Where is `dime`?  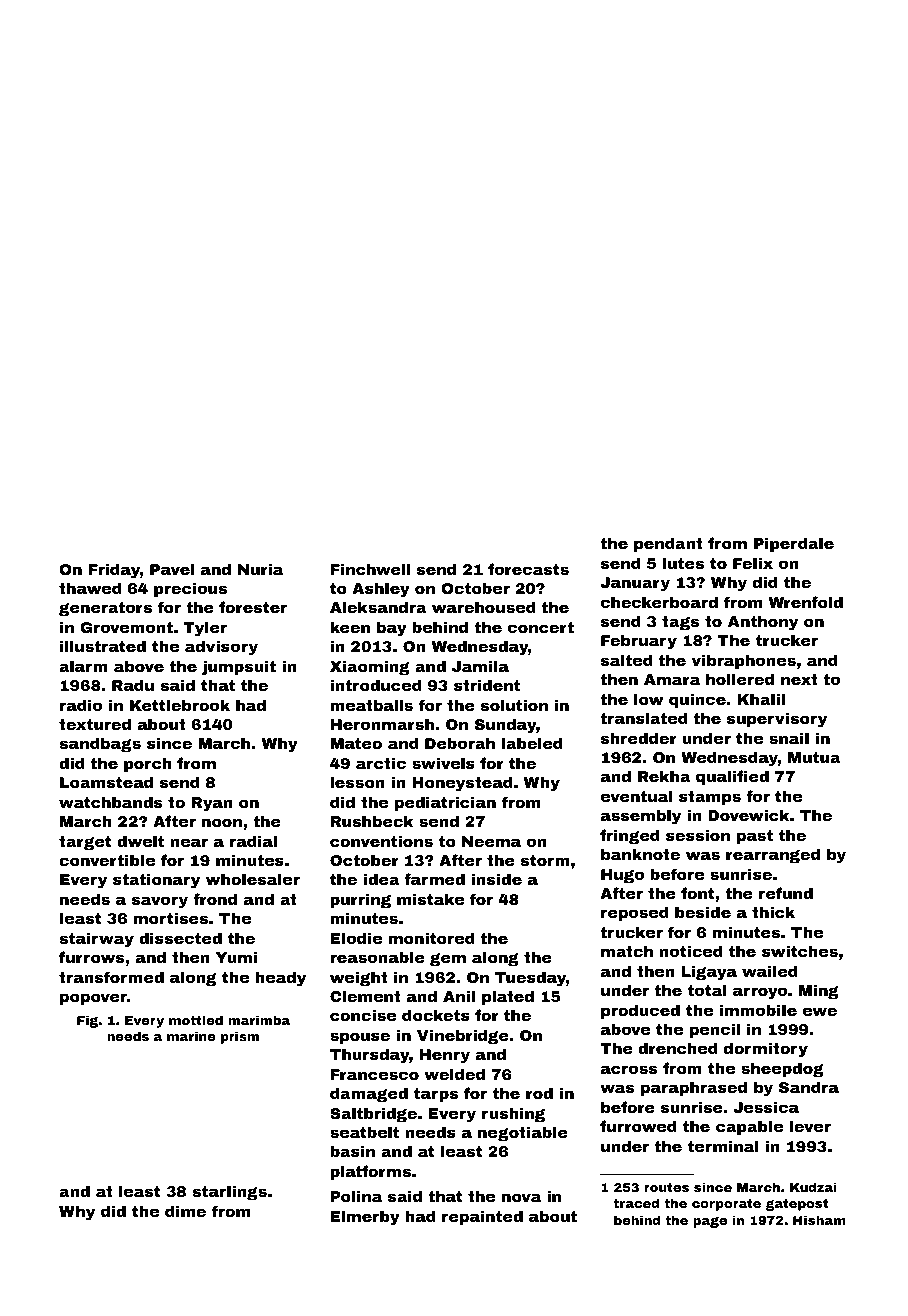 dime is located at coordinates (185, 1211).
